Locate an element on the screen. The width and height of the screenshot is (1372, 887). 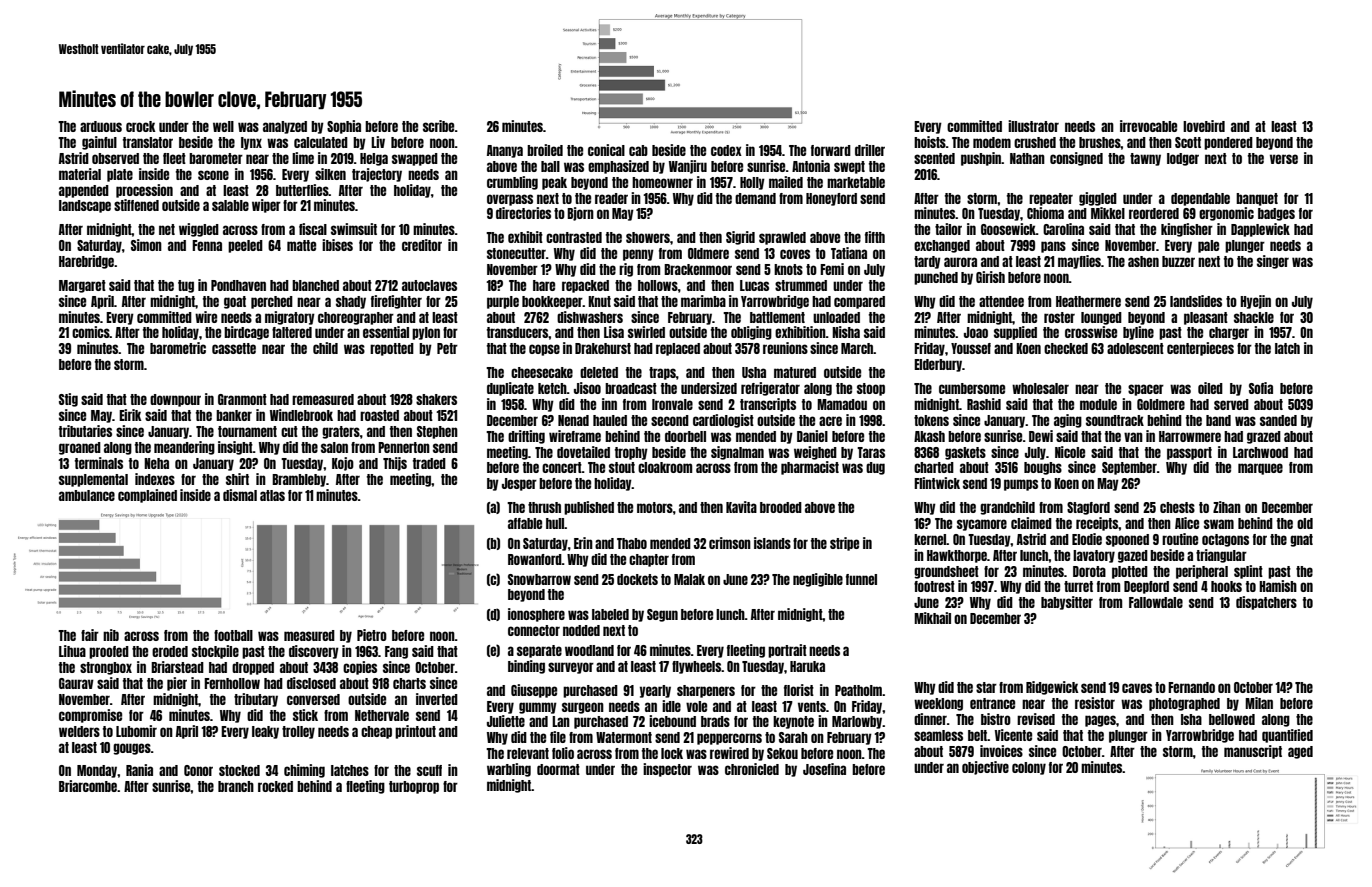
complained is located at coordinates (147, 496).
